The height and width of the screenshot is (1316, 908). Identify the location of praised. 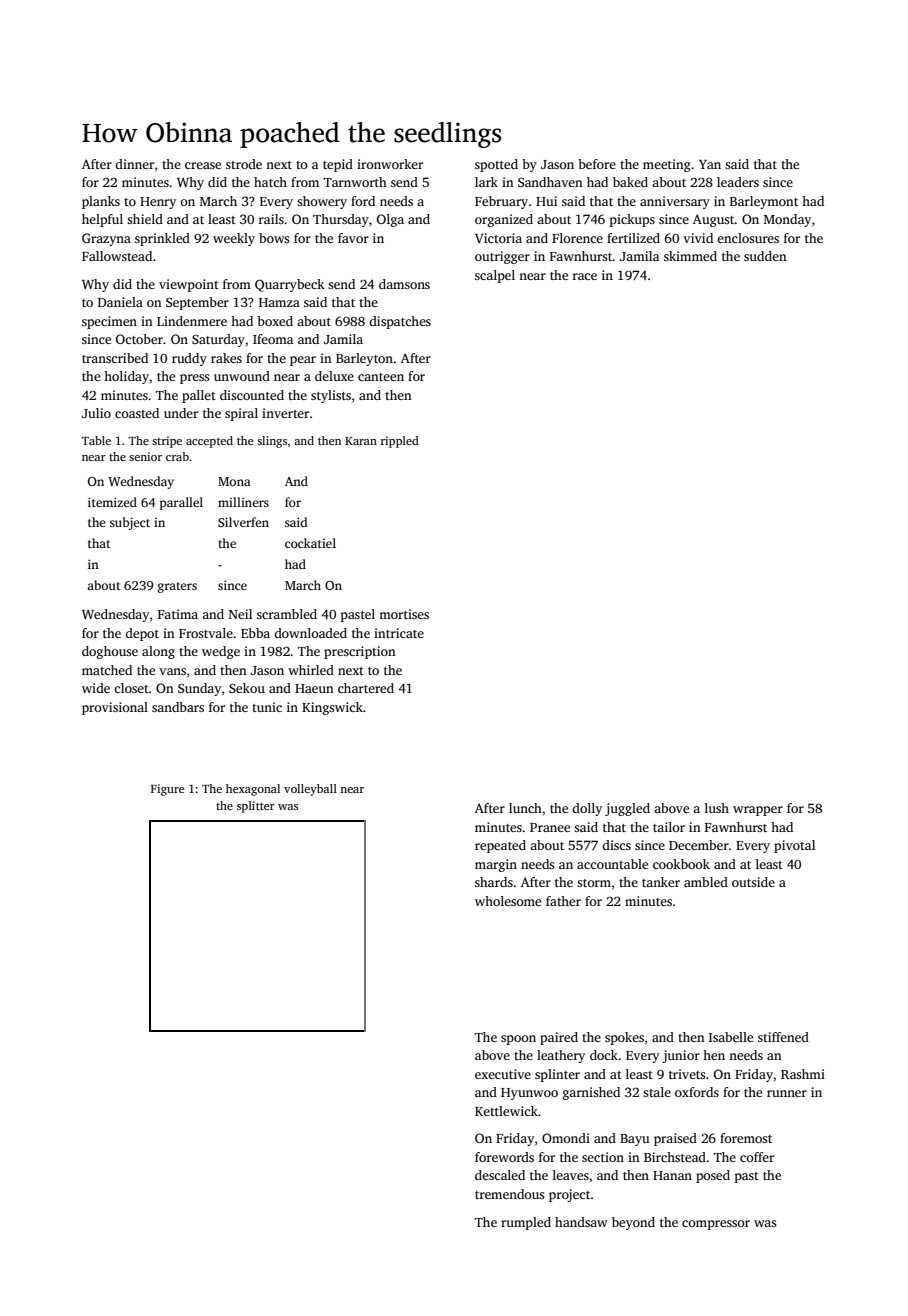
(675, 1139).
